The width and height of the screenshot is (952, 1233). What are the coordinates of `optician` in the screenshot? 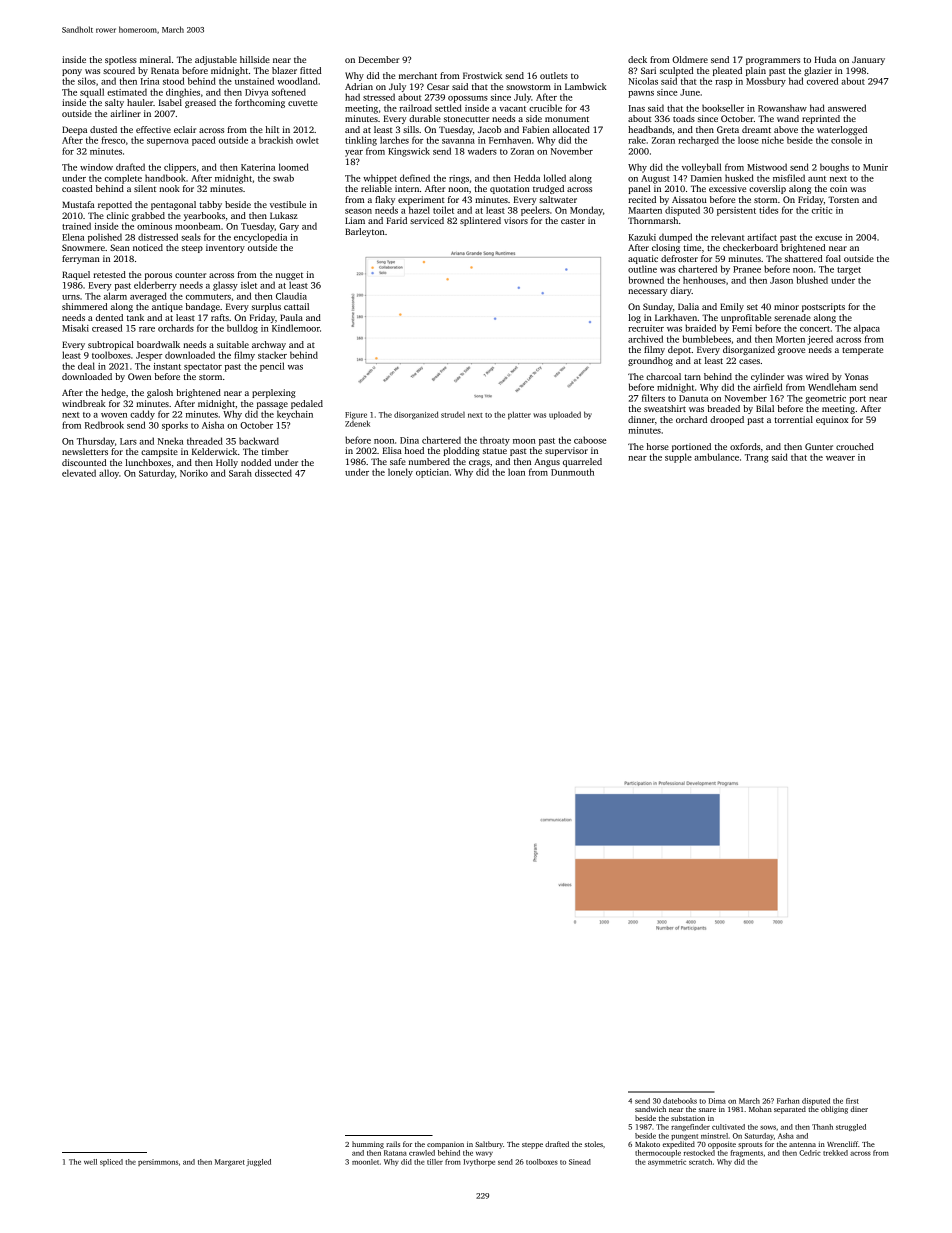 It's located at (432, 473).
